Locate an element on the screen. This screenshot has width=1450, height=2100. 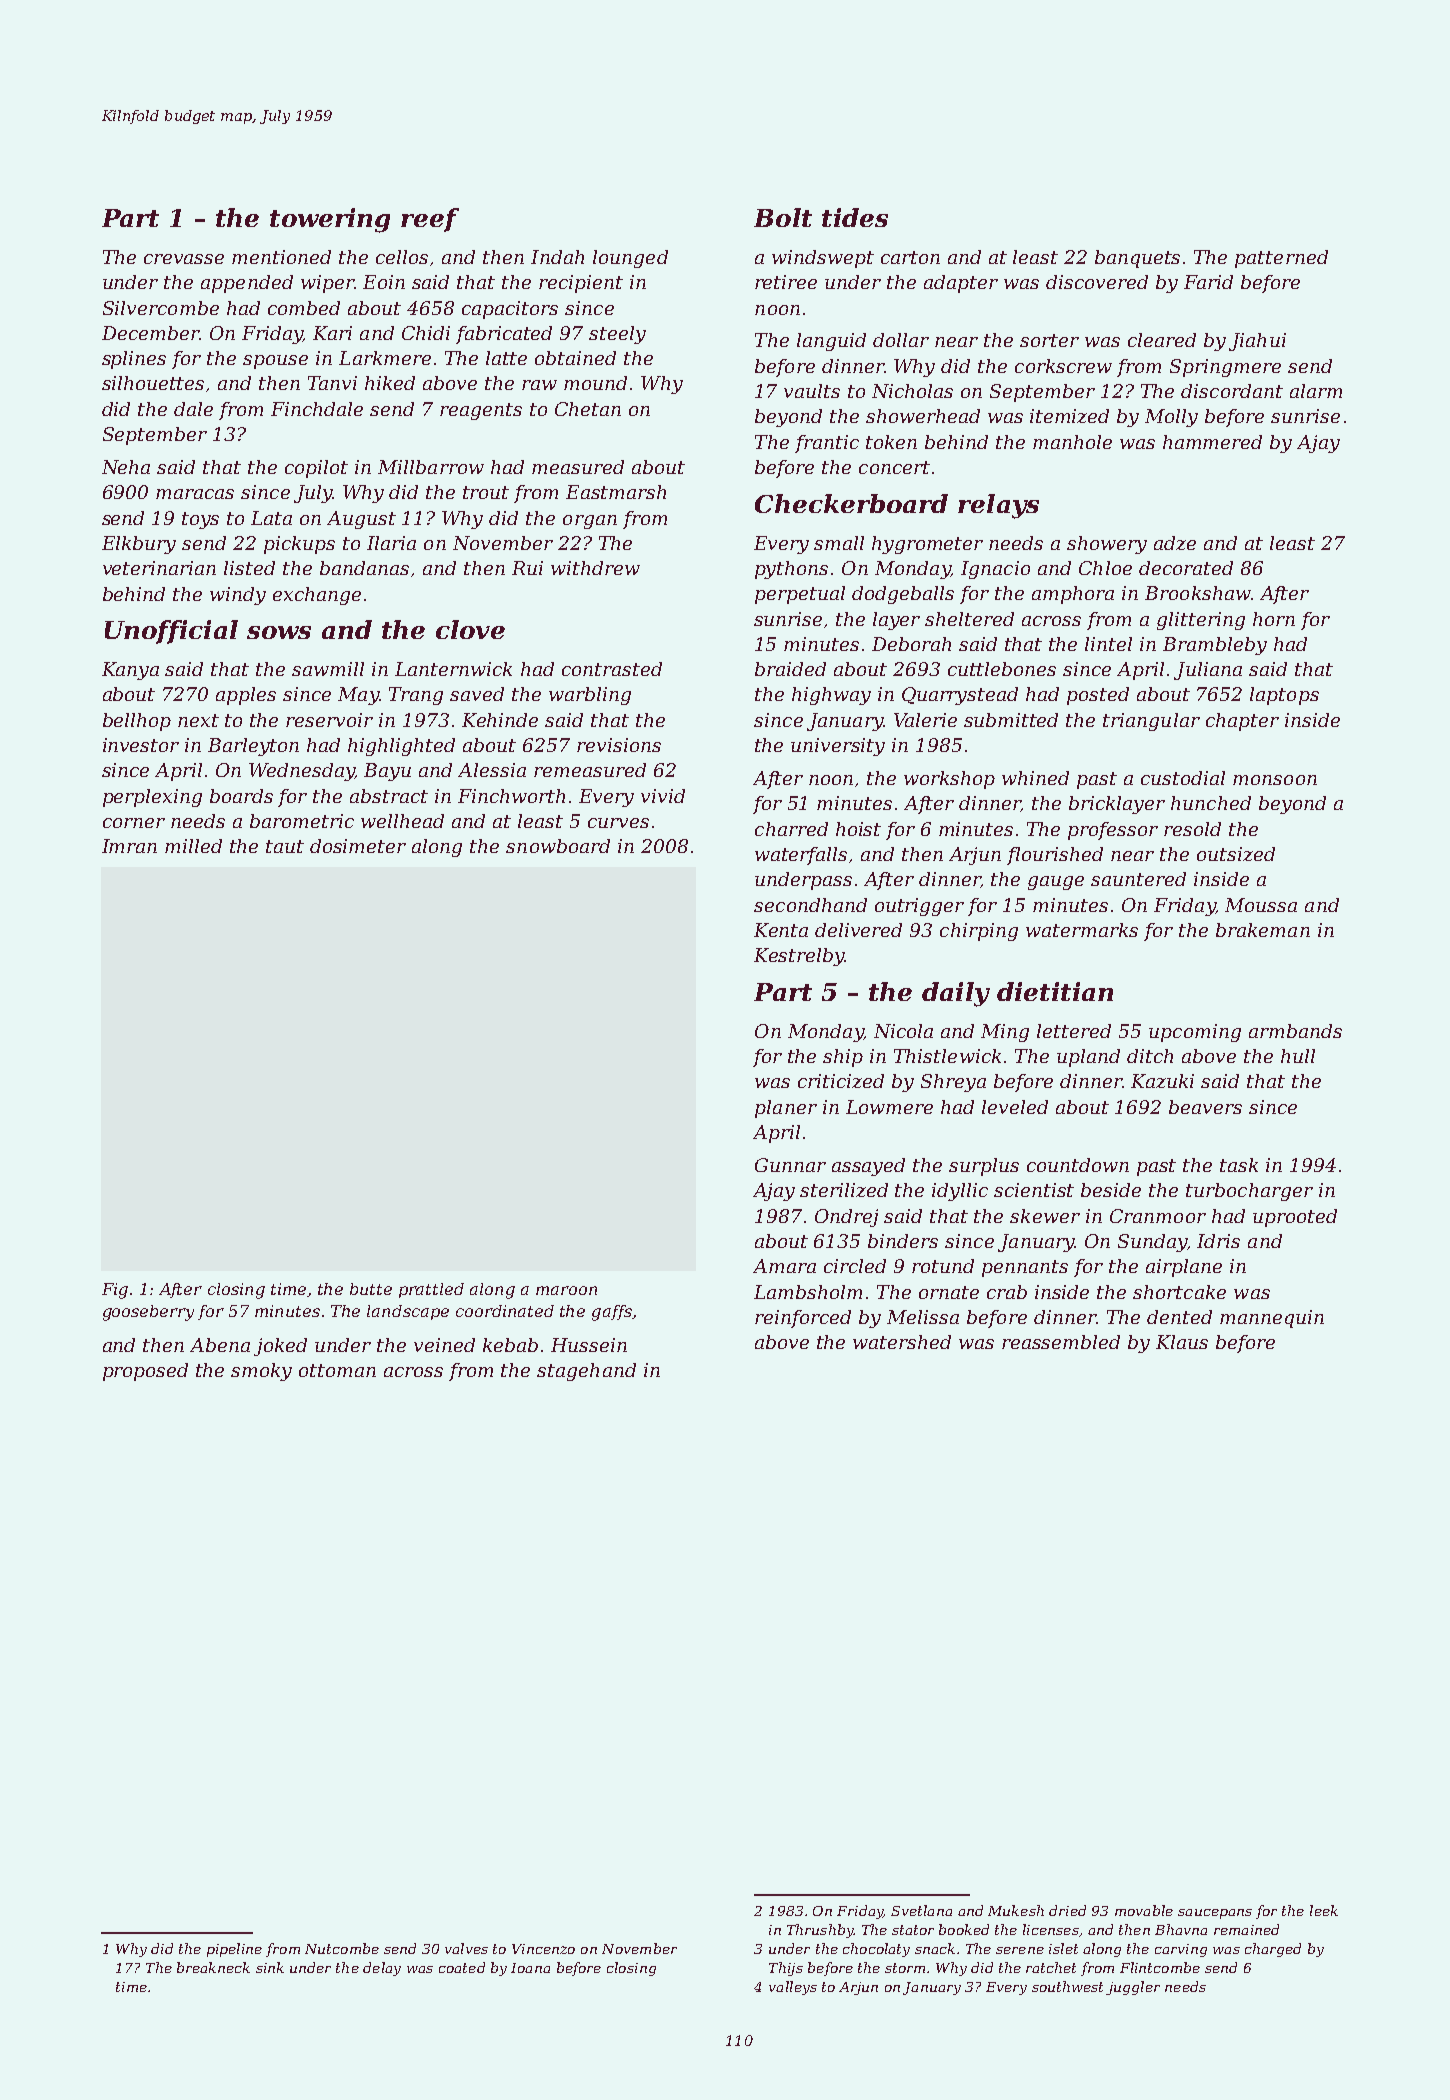
stagehand is located at coordinates (586, 1372).
